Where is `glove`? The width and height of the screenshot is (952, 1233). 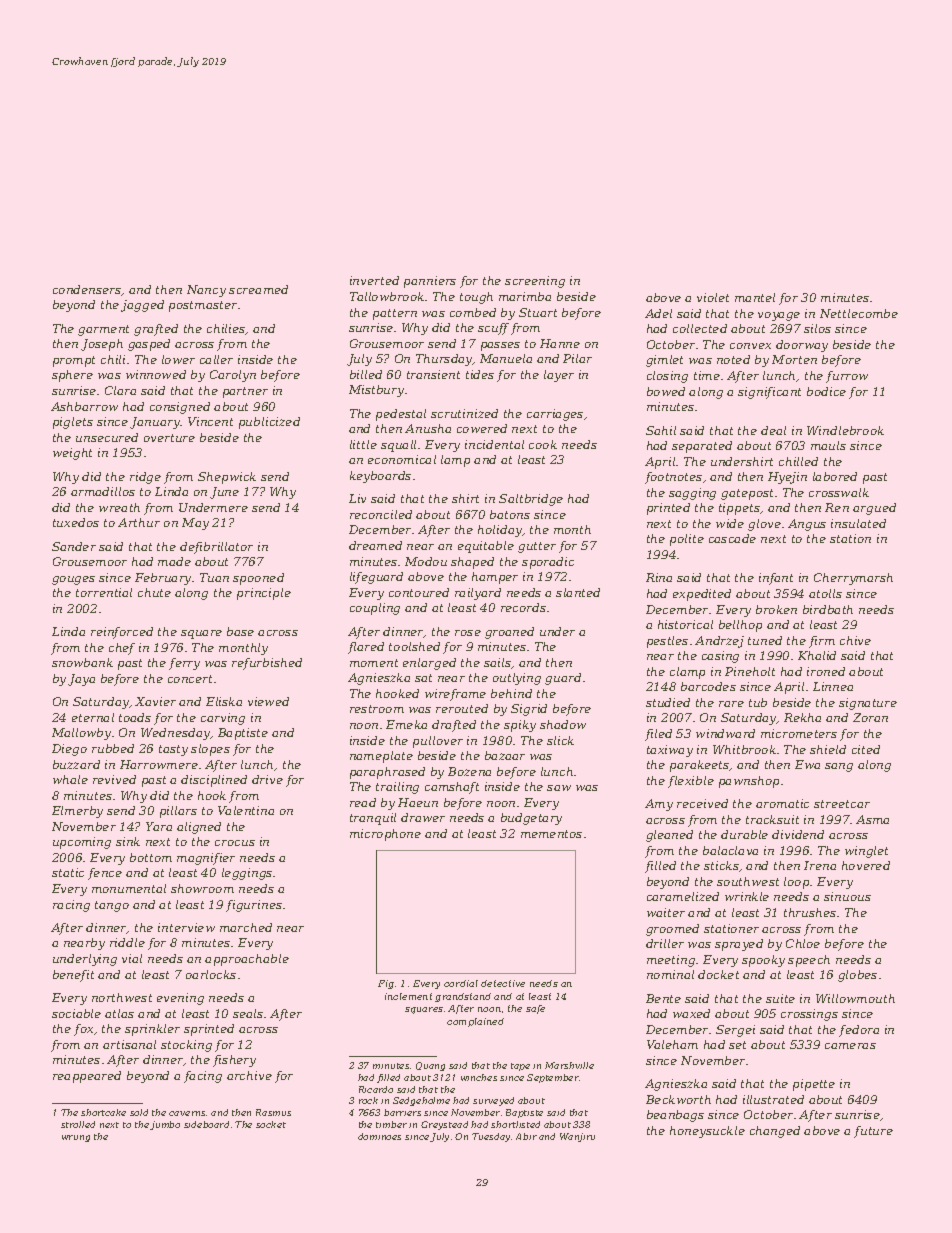 glove is located at coordinates (764, 525).
